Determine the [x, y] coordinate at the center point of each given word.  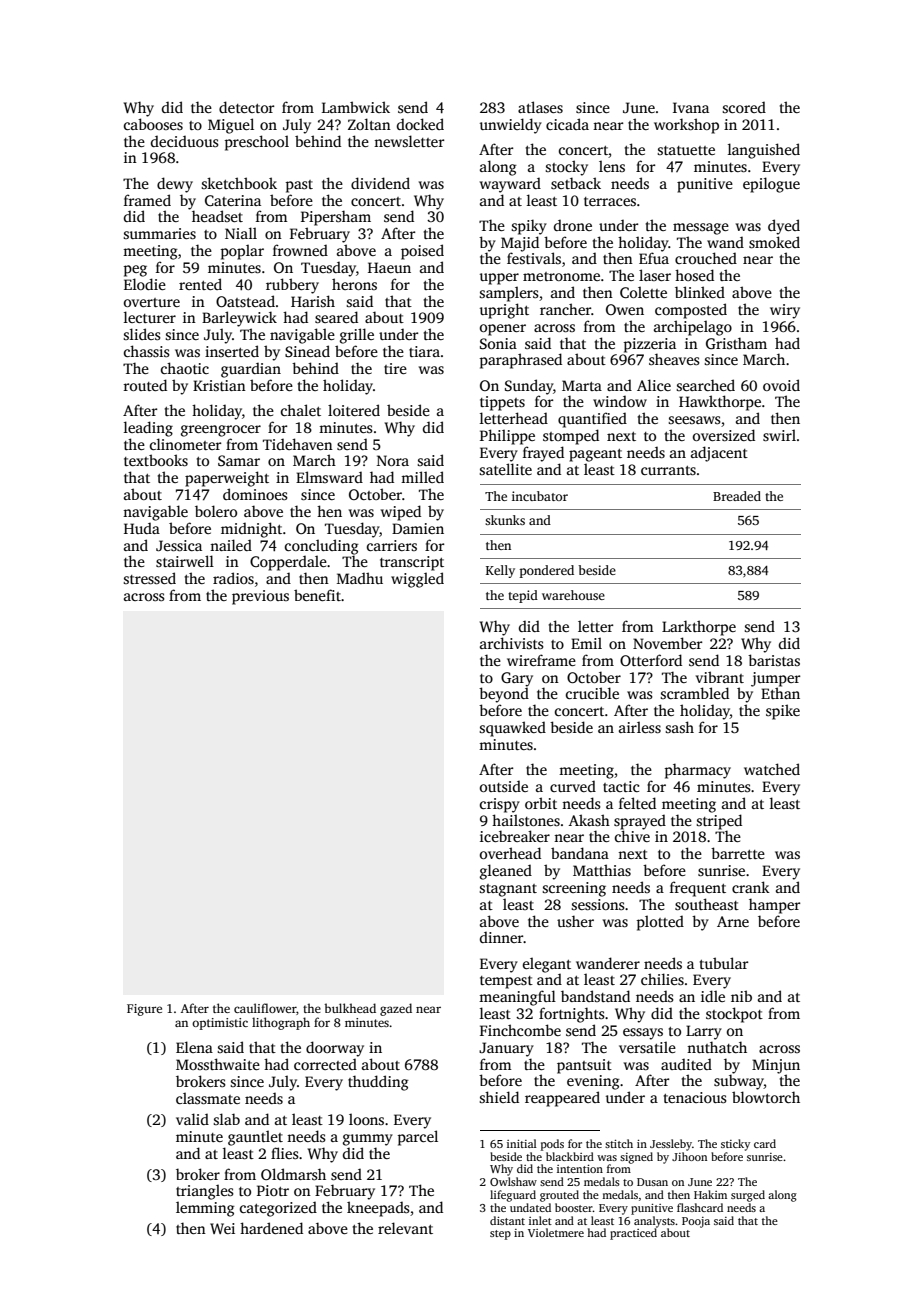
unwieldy [511, 126]
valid [192, 1119]
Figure [144, 1010]
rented [200, 284]
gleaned [506, 872]
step [500, 1235]
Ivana [691, 107]
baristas [774, 660]
